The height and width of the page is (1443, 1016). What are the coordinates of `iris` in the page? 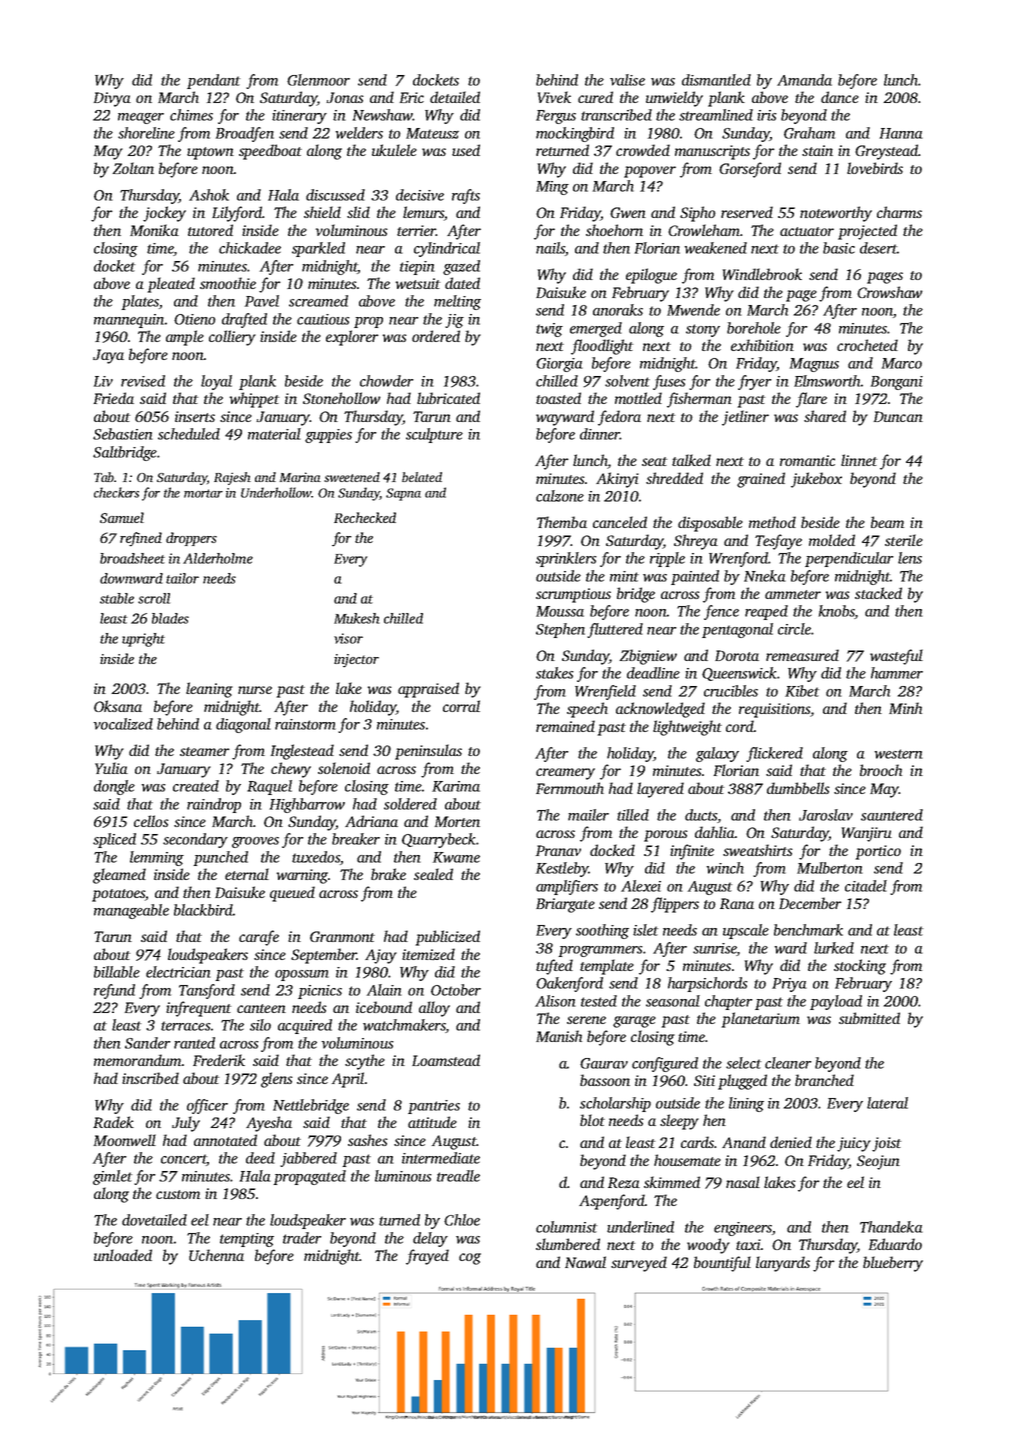 It's located at (767, 115).
